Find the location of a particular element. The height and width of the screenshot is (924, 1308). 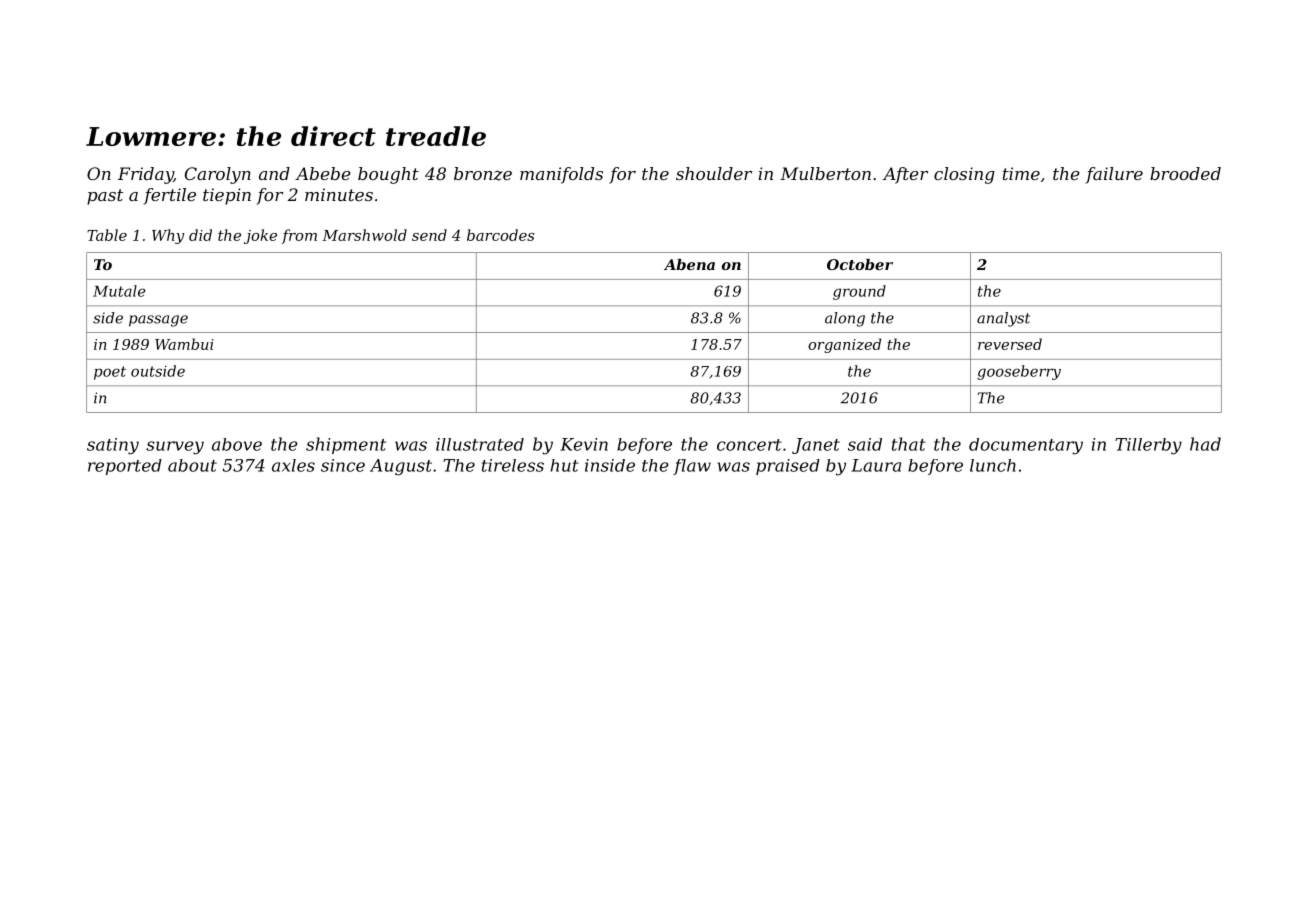

shoulder is located at coordinates (714, 173).
